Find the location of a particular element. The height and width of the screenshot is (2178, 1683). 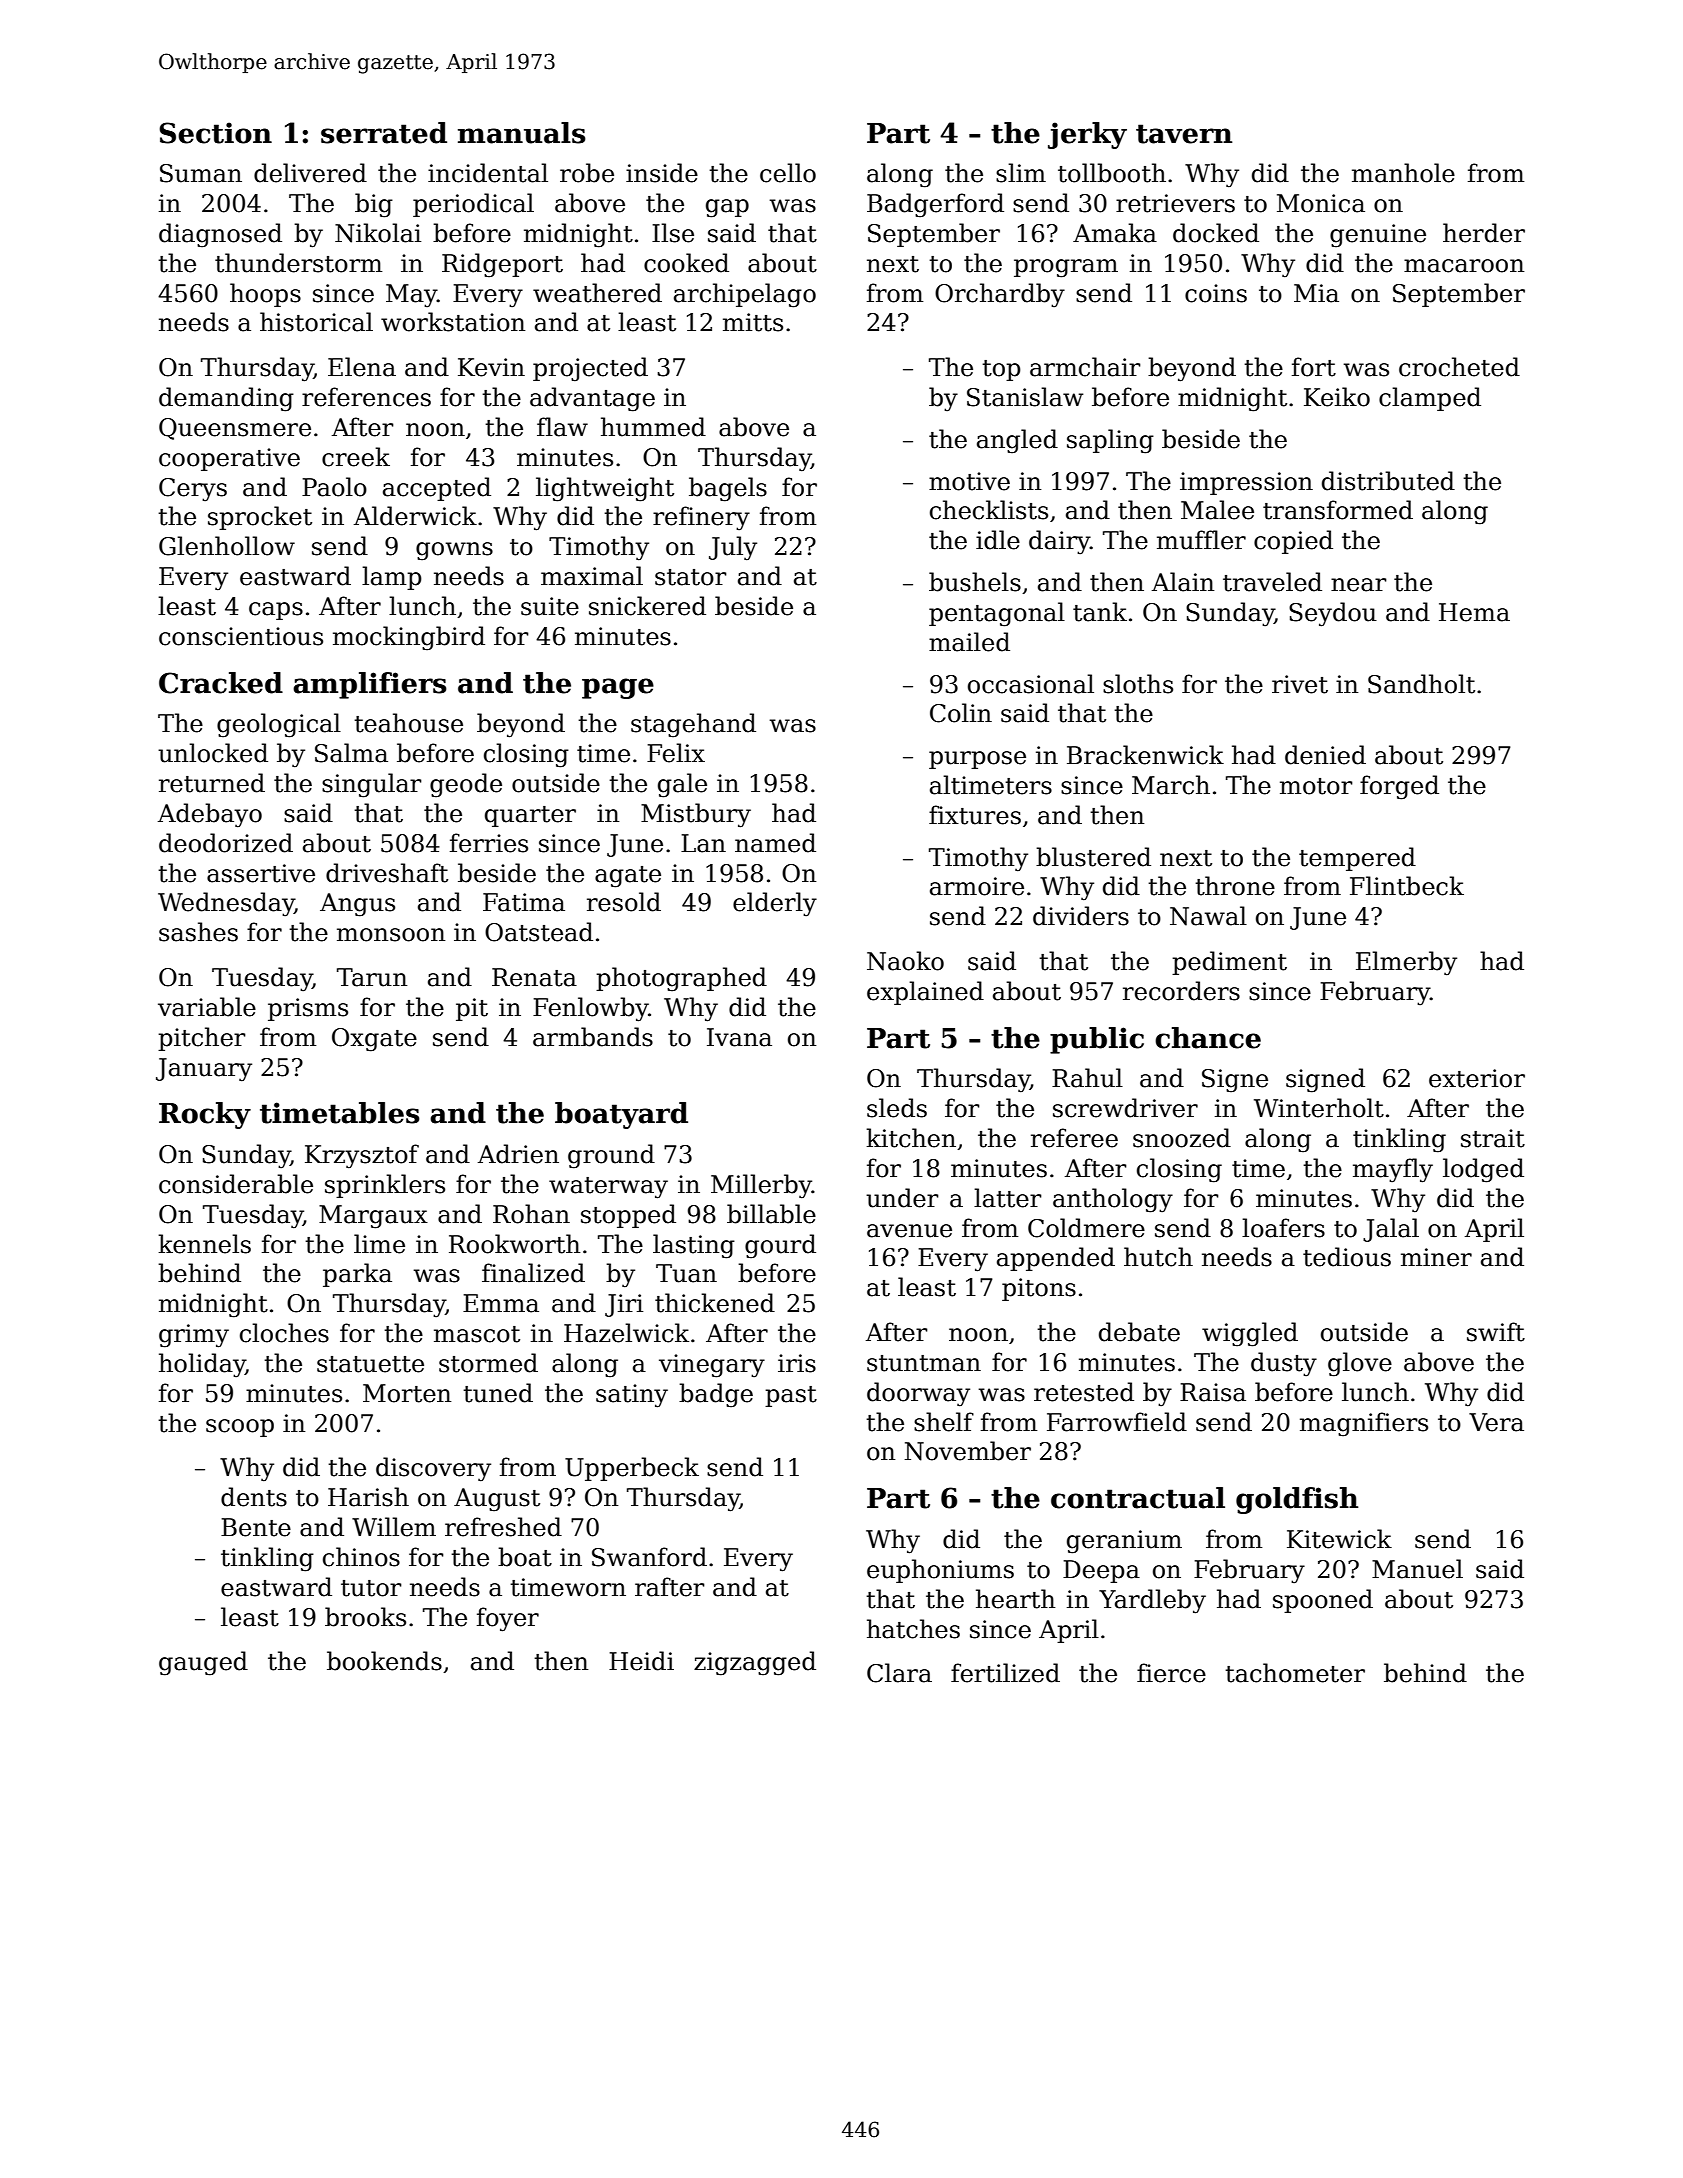

herder is located at coordinates (1484, 233).
